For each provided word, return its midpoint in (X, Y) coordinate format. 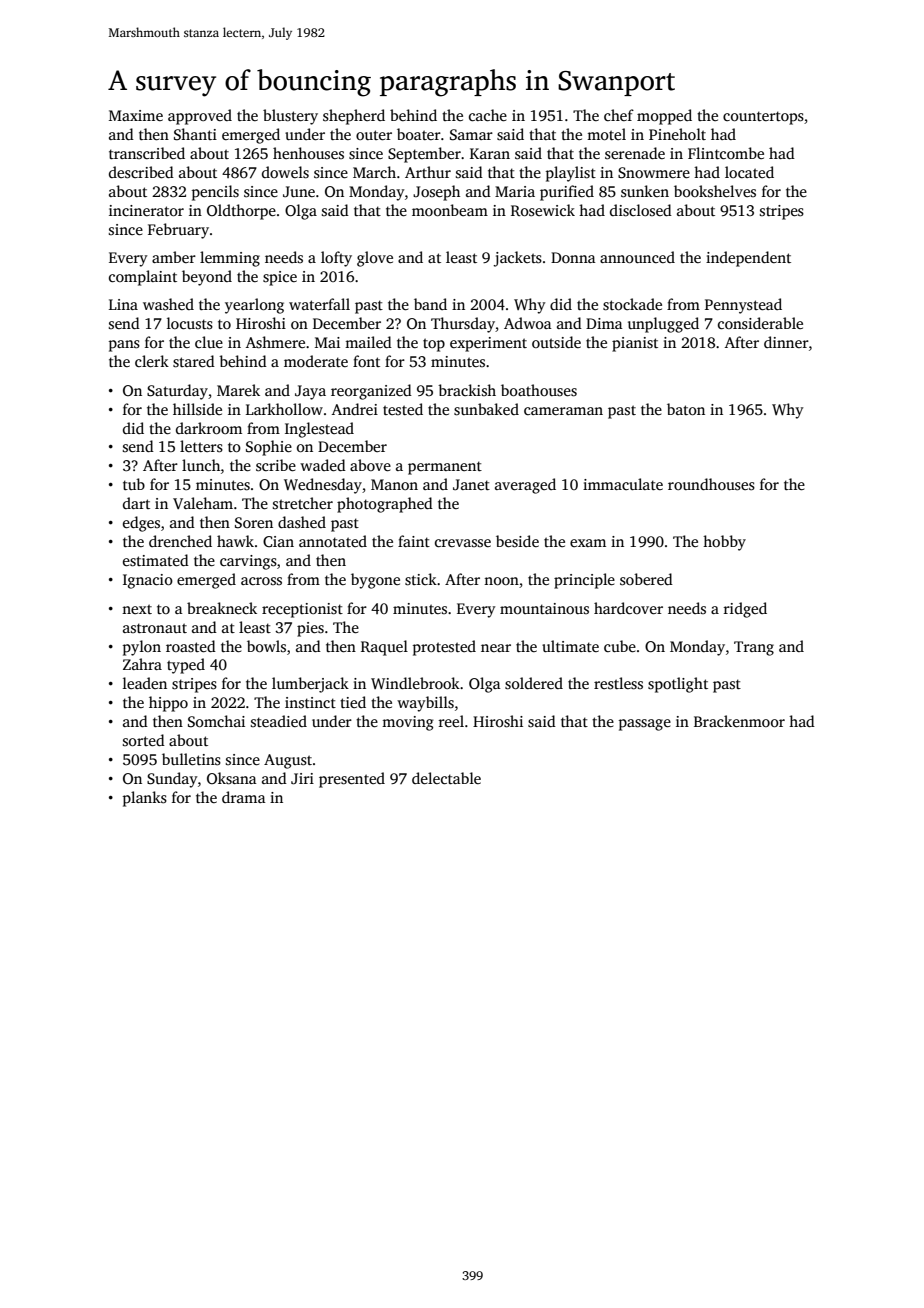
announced (637, 257)
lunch (201, 465)
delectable (446, 778)
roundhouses (711, 484)
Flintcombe (726, 153)
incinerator (146, 210)
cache (488, 115)
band (430, 304)
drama (244, 797)
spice (280, 278)
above (370, 465)
